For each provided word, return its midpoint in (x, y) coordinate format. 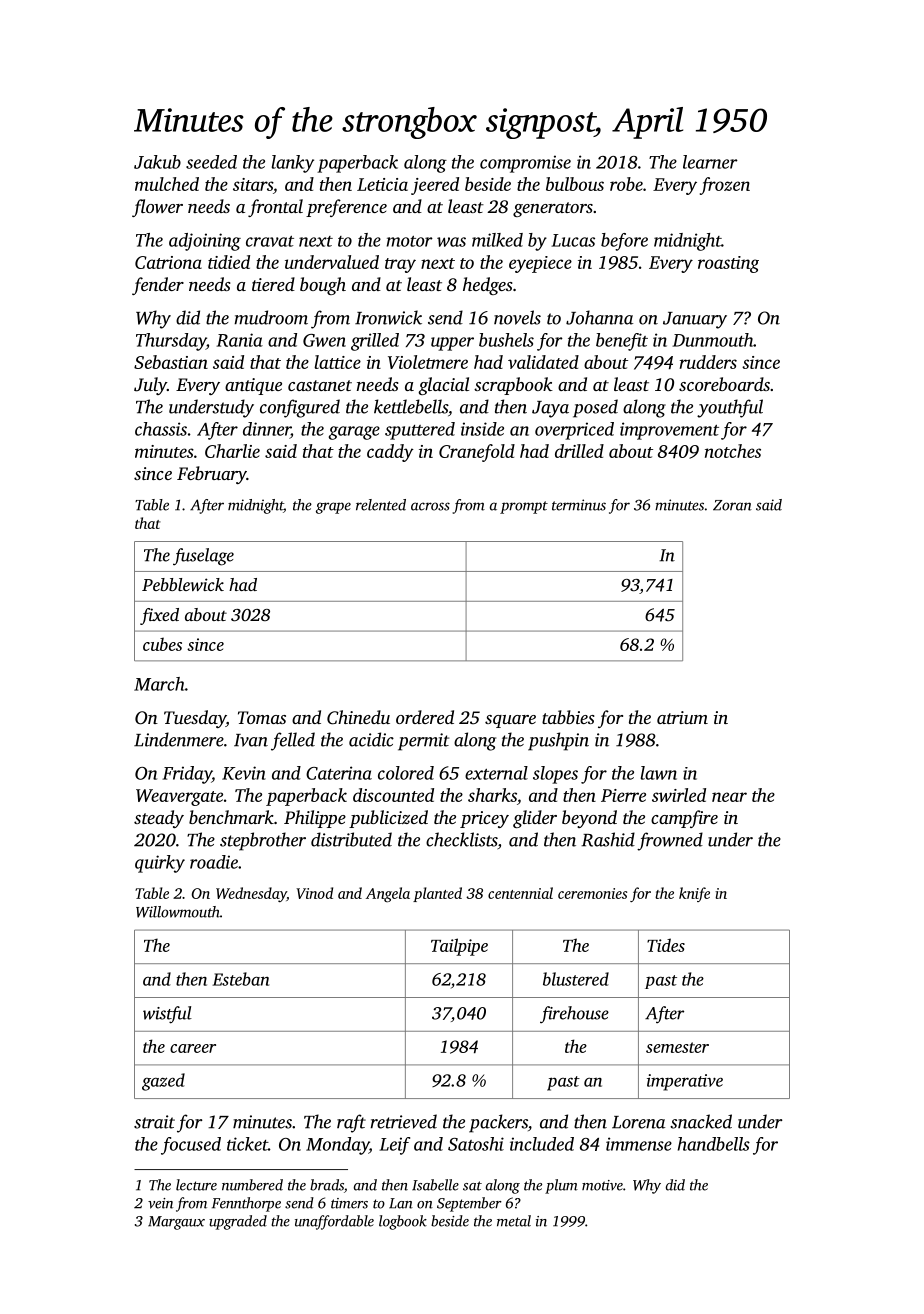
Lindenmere (179, 739)
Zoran (732, 505)
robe (626, 184)
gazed (163, 1082)
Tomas (262, 717)
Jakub (157, 162)
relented (381, 505)
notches (733, 451)
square (510, 721)
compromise (525, 164)
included (542, 1144)
